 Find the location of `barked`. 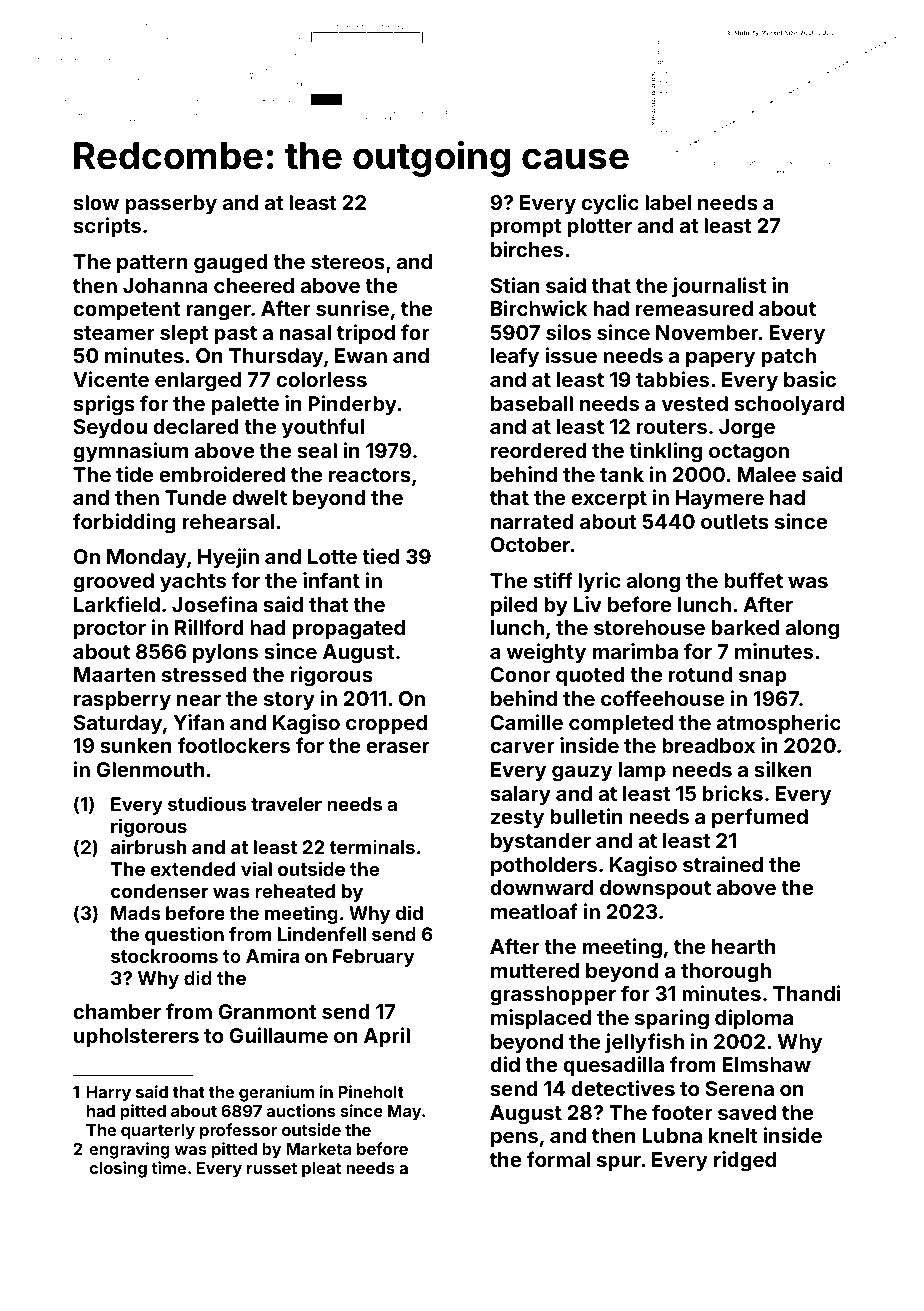

barked is located at coordinates (745, 627).
